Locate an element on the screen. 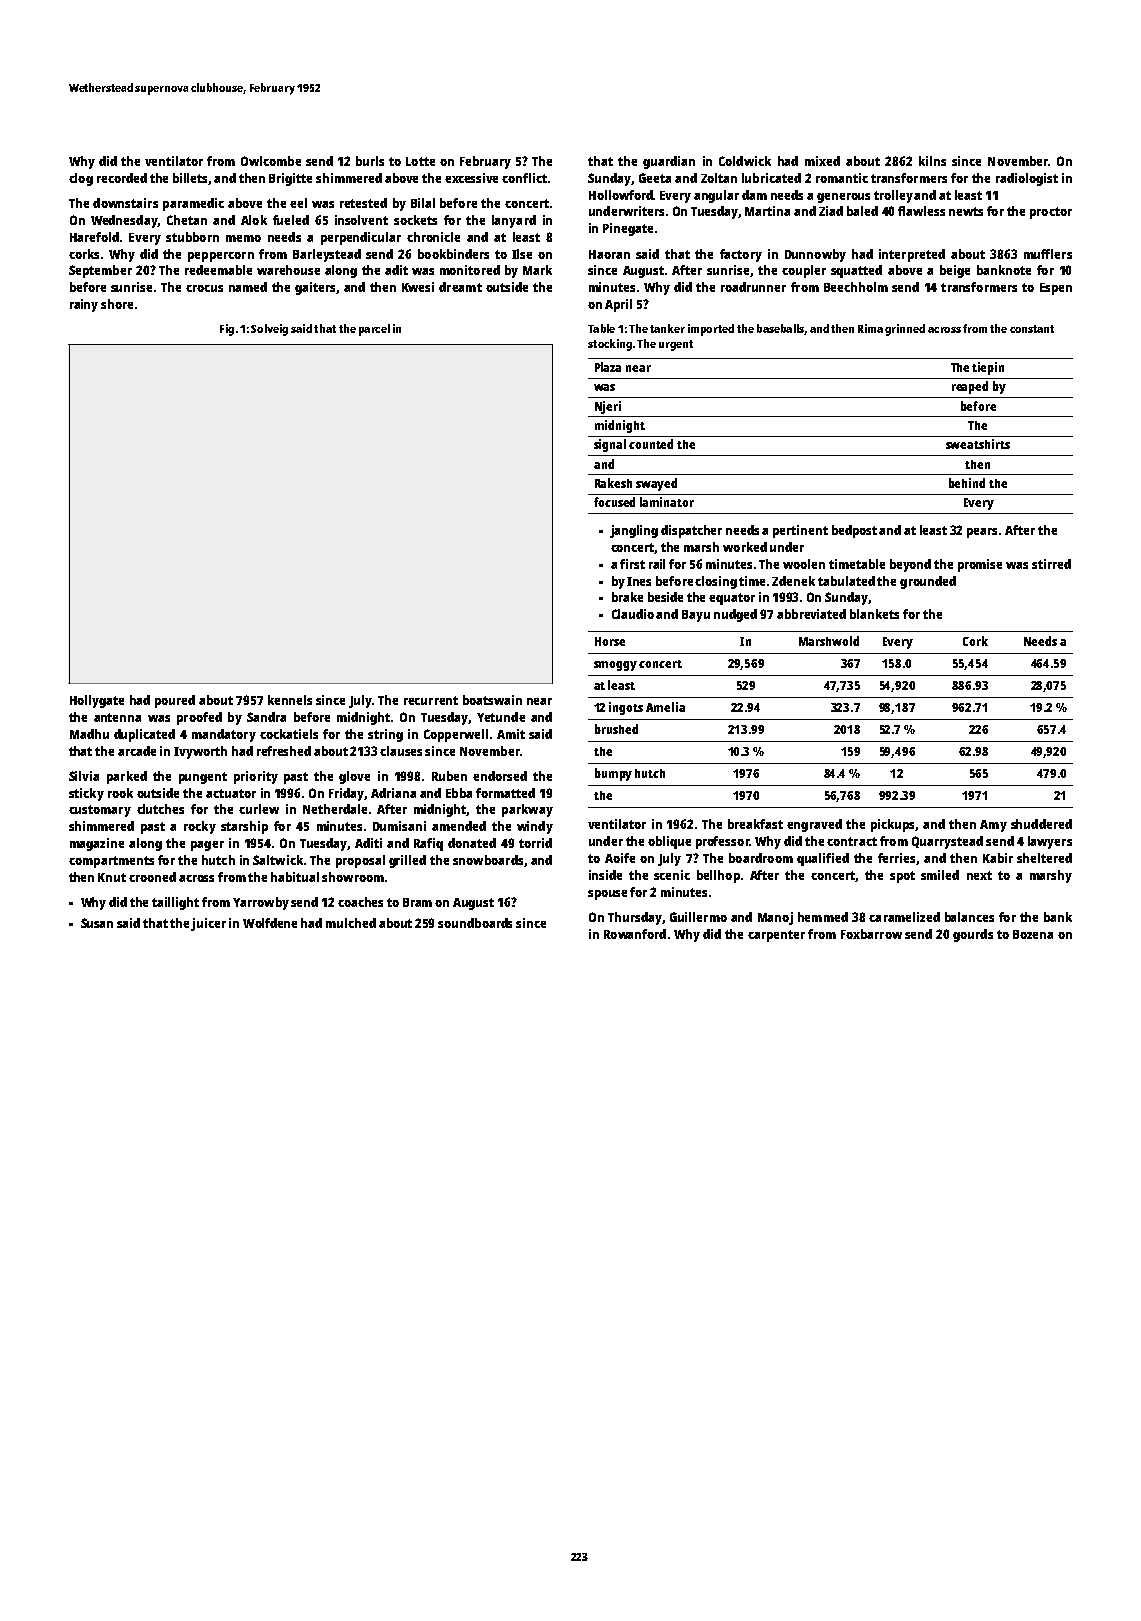 Image resolution: width=1141 pixels, height=1621 pixels. stocking is located at coordinates (610, 345).
